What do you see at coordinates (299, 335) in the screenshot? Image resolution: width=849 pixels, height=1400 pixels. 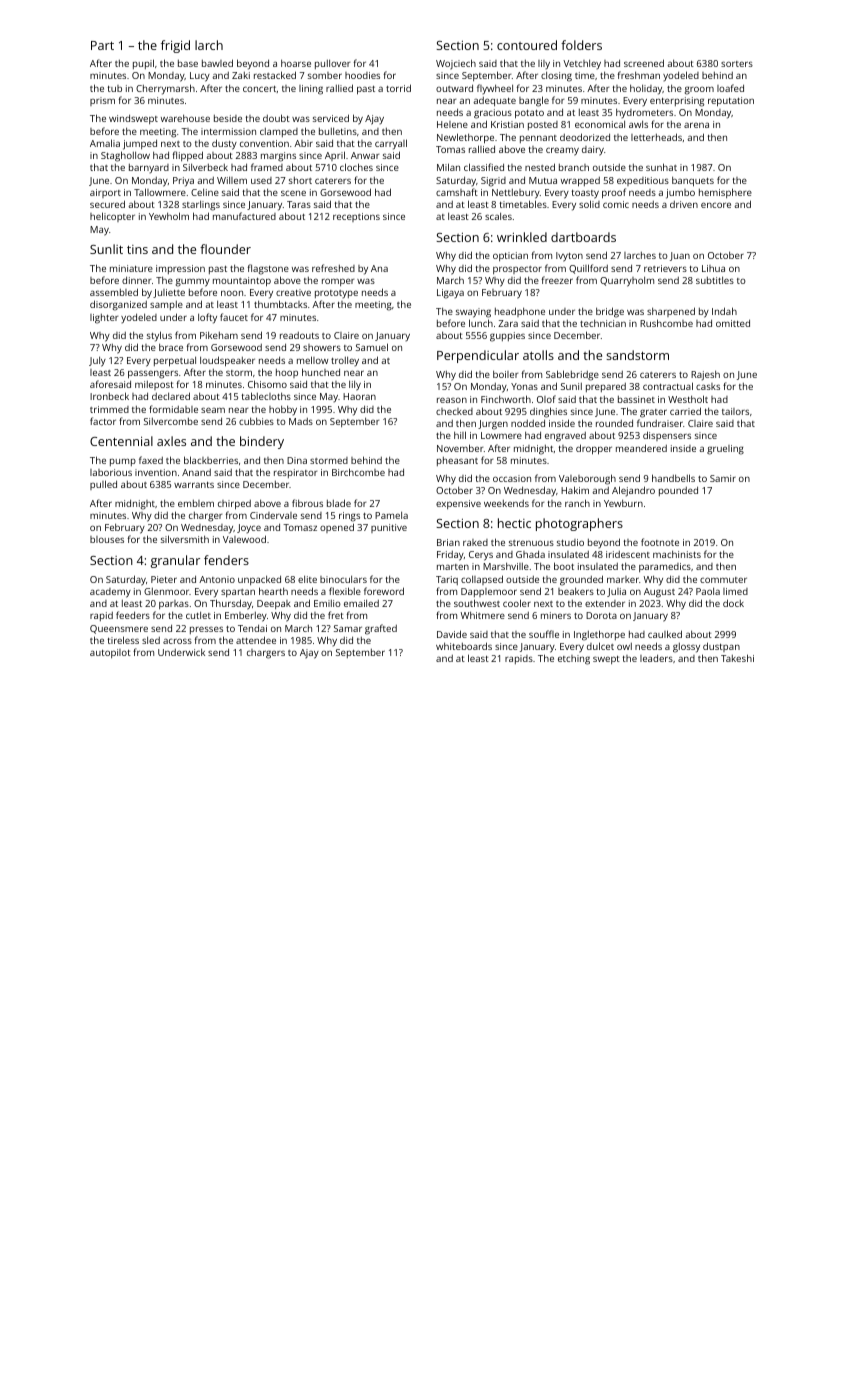 I see `readouts` at bounding box center [299, 335].
